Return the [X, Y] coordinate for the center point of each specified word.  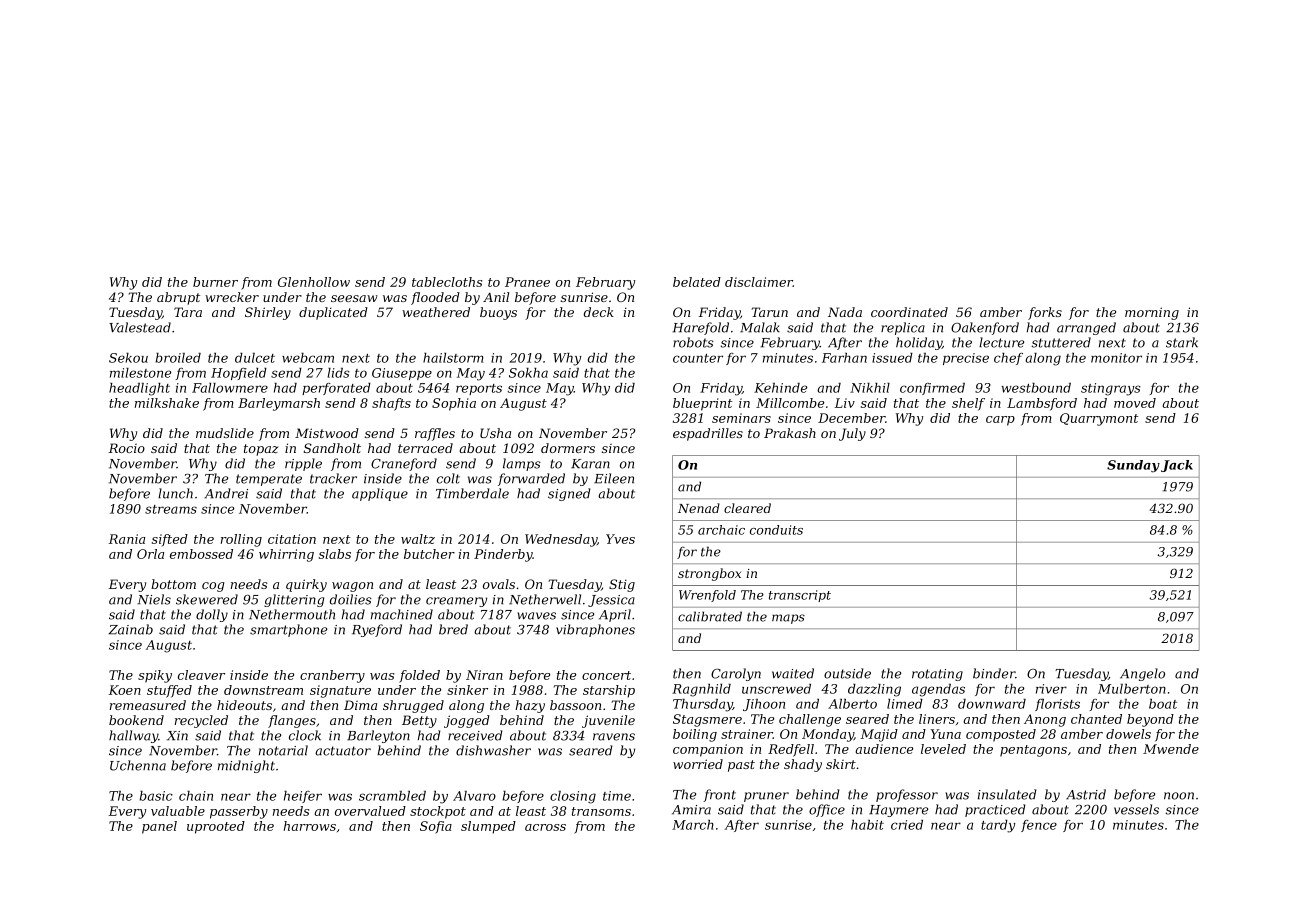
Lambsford [1042, 404]
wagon [352, 587]
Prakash [790, 433]
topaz [261, 450]
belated [697, 282]
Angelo [1142, 674]
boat [1163, 704]
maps [788, 619]
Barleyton [378, 736]
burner [215, 282]
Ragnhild [701, 690]
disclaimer [759, 282]
